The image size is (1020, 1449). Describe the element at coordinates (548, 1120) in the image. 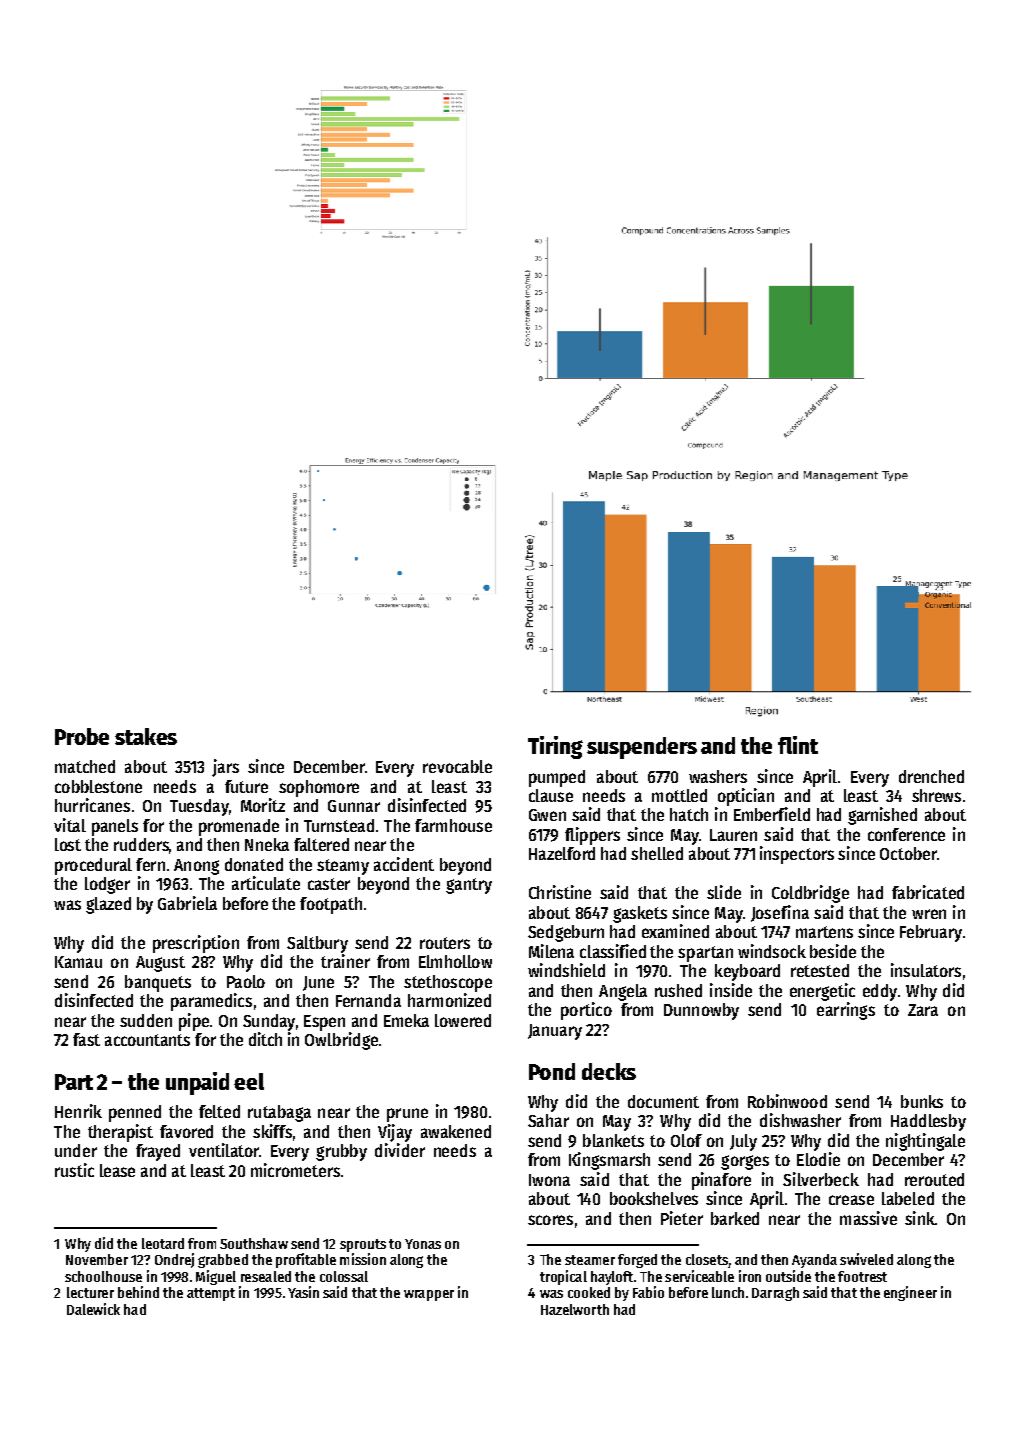

I see `Sahar` at that location.
